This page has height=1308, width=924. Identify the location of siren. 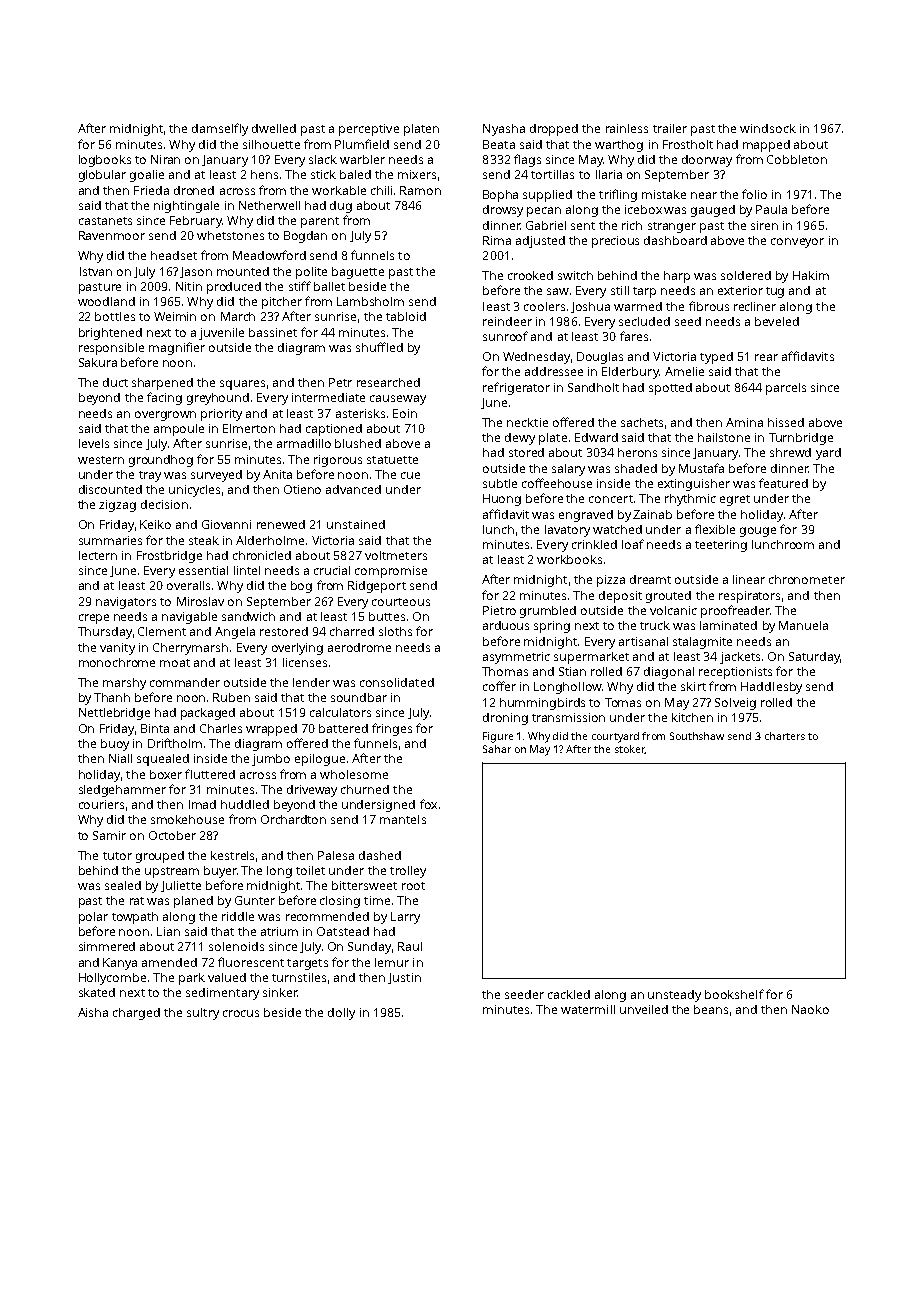
(764, 225).
